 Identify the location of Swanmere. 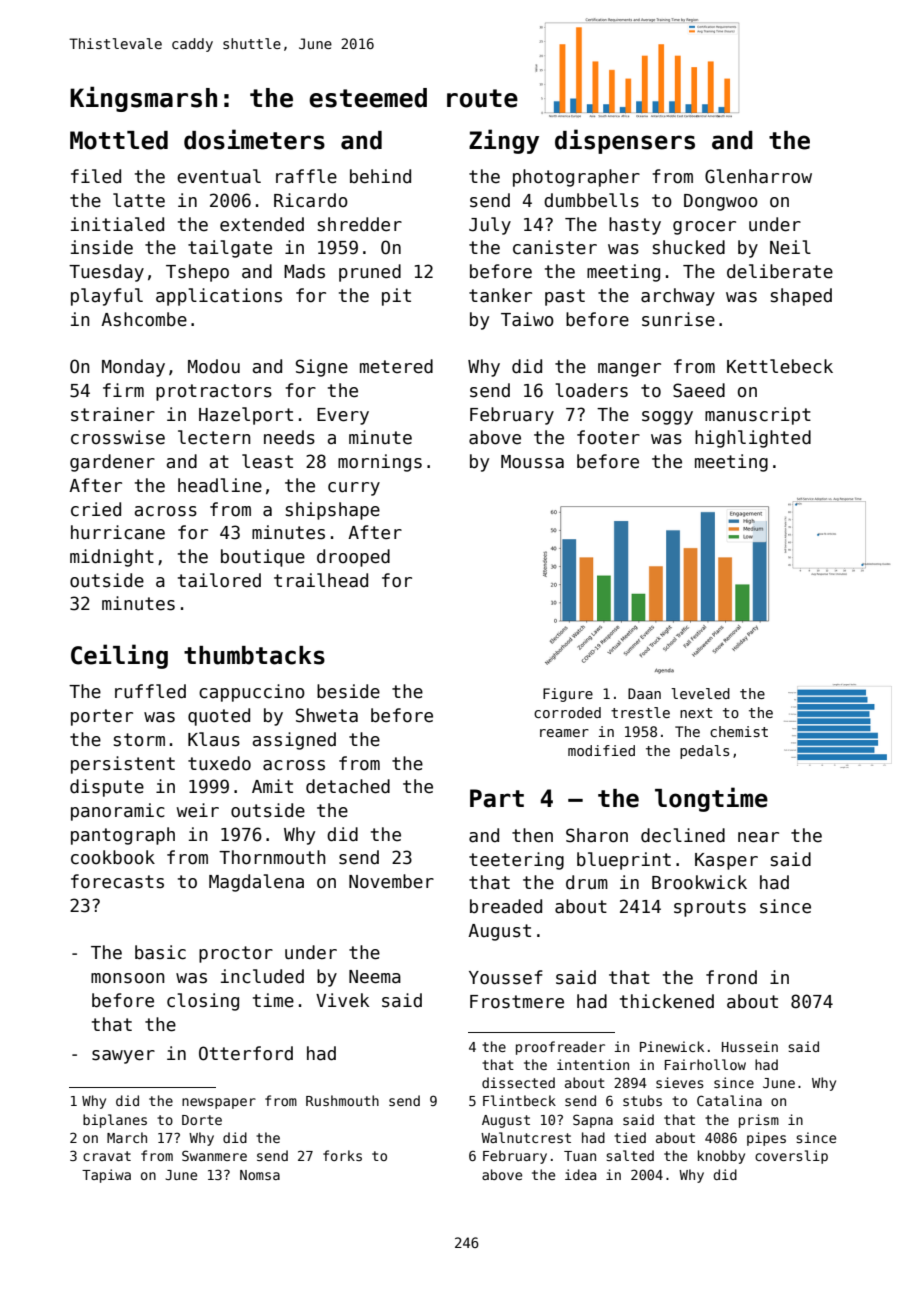
(214, 1155).
